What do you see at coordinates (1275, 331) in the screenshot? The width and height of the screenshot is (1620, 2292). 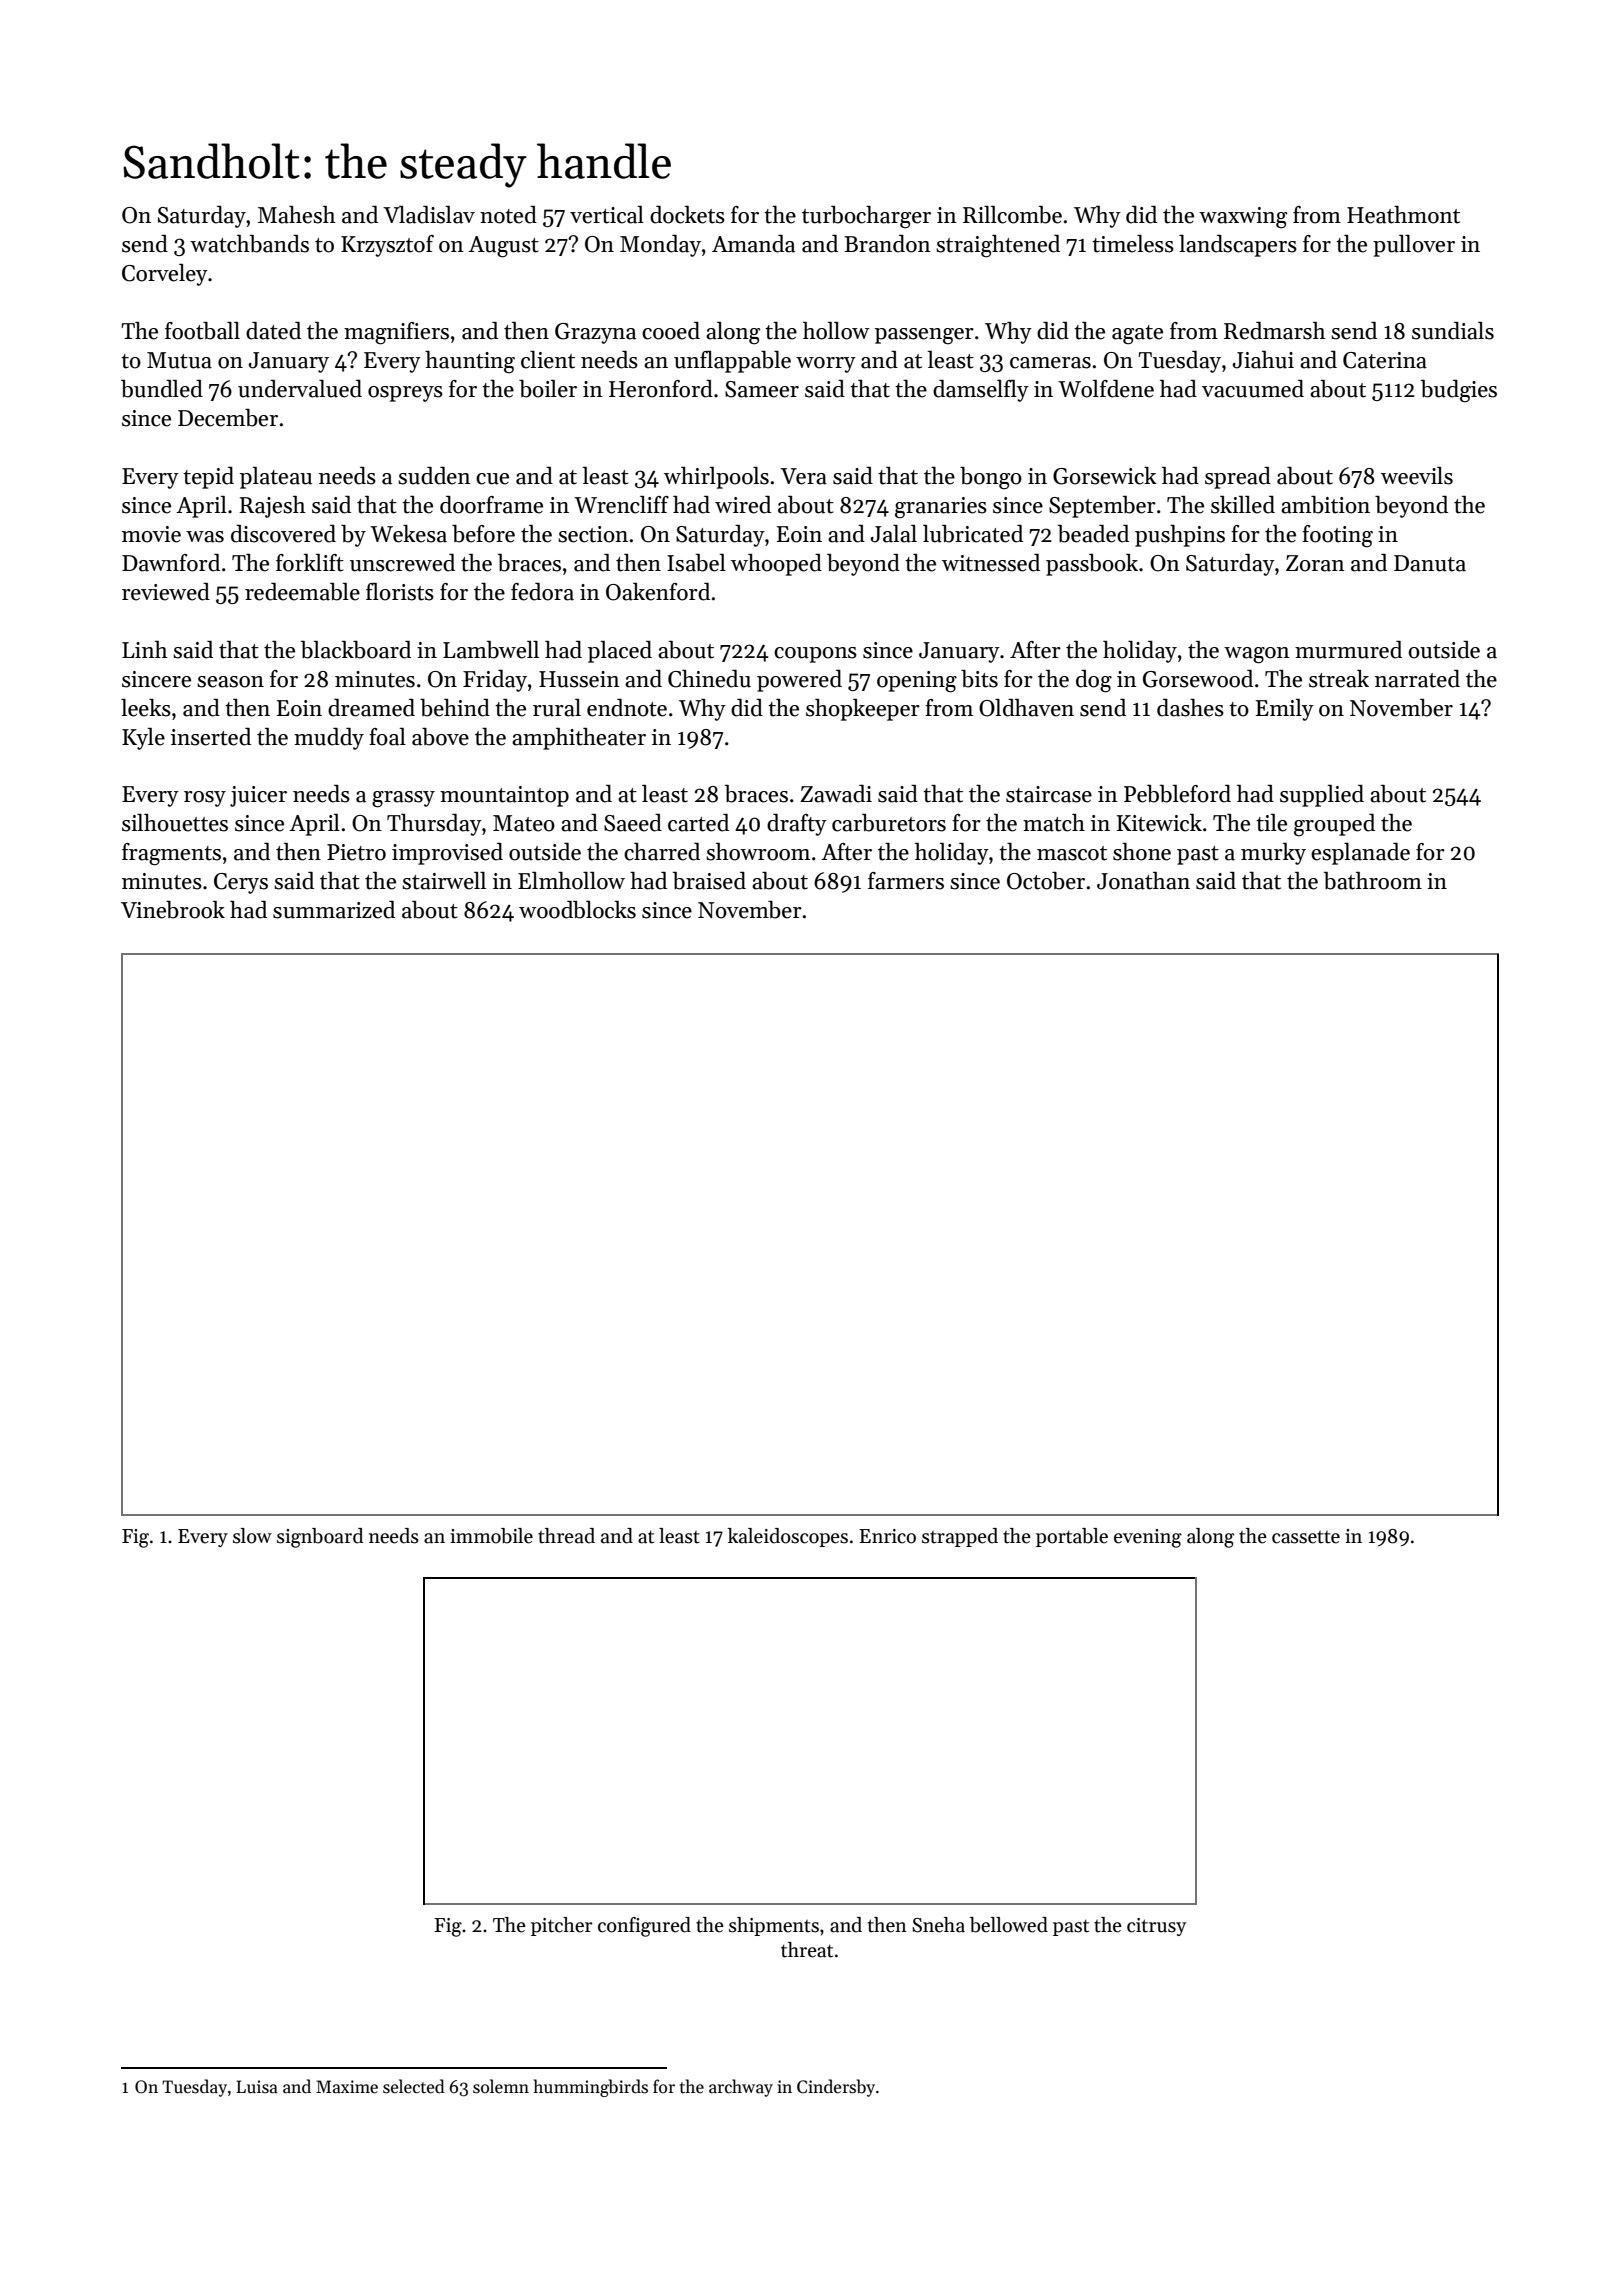 I see `Redmarsh` at bounding box center [1275, 331].
